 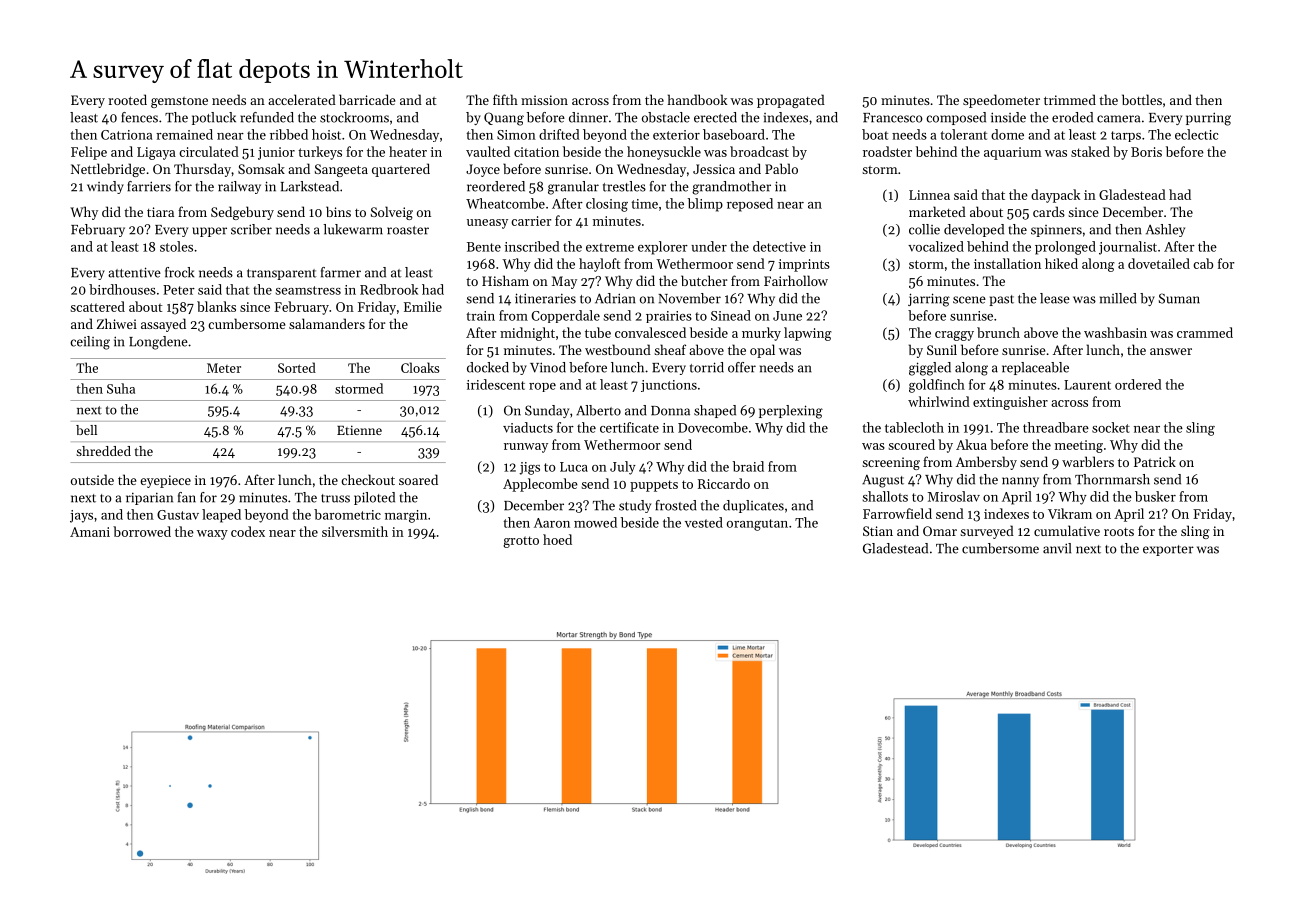 I want to click on handbook, so click(x=697, y=99).
